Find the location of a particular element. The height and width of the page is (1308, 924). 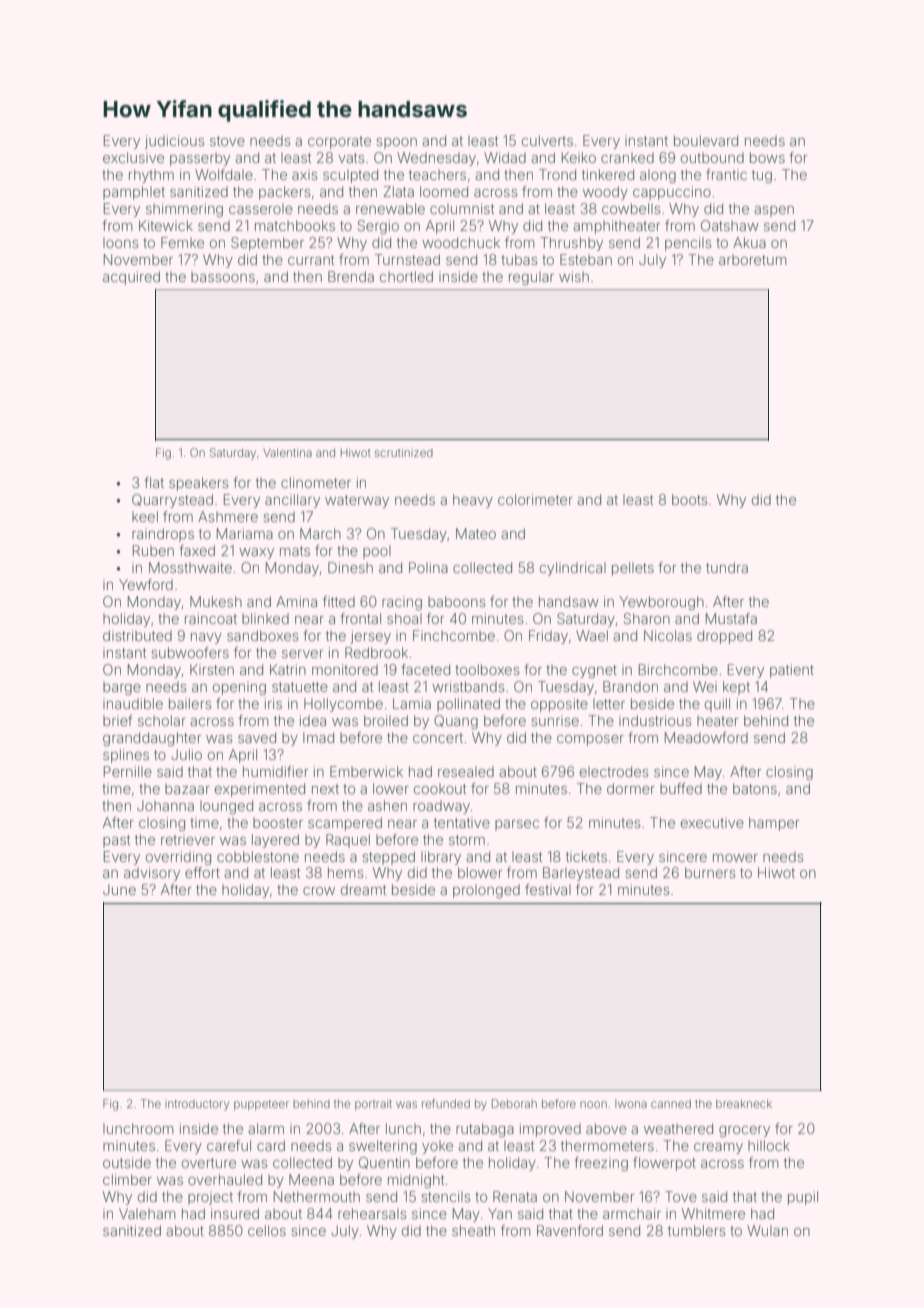

Sergio is located at coordinates (378, 227).
